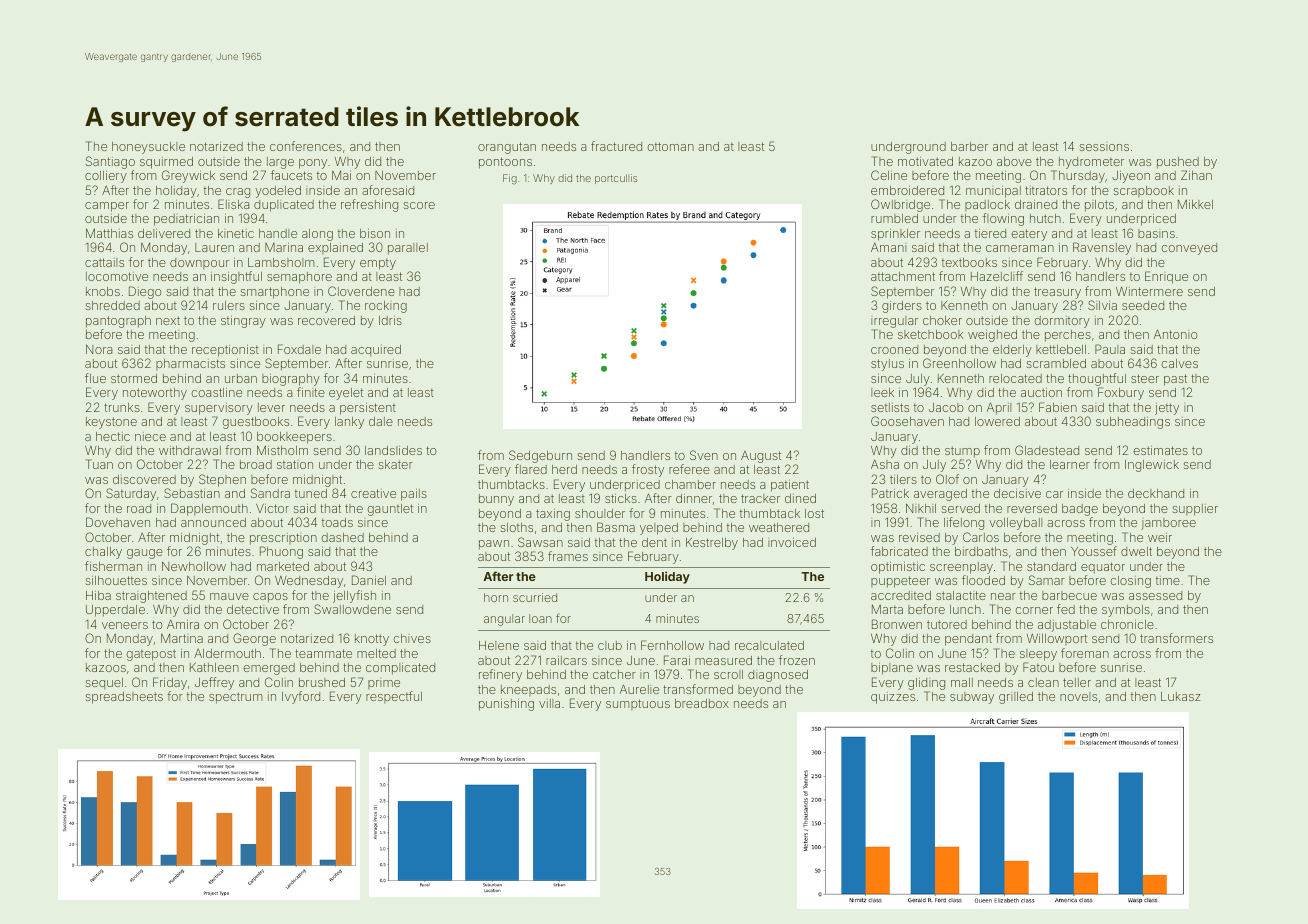  Describe the element at coordinates (507, 148) in the page. I see `orangutan` at that location.
